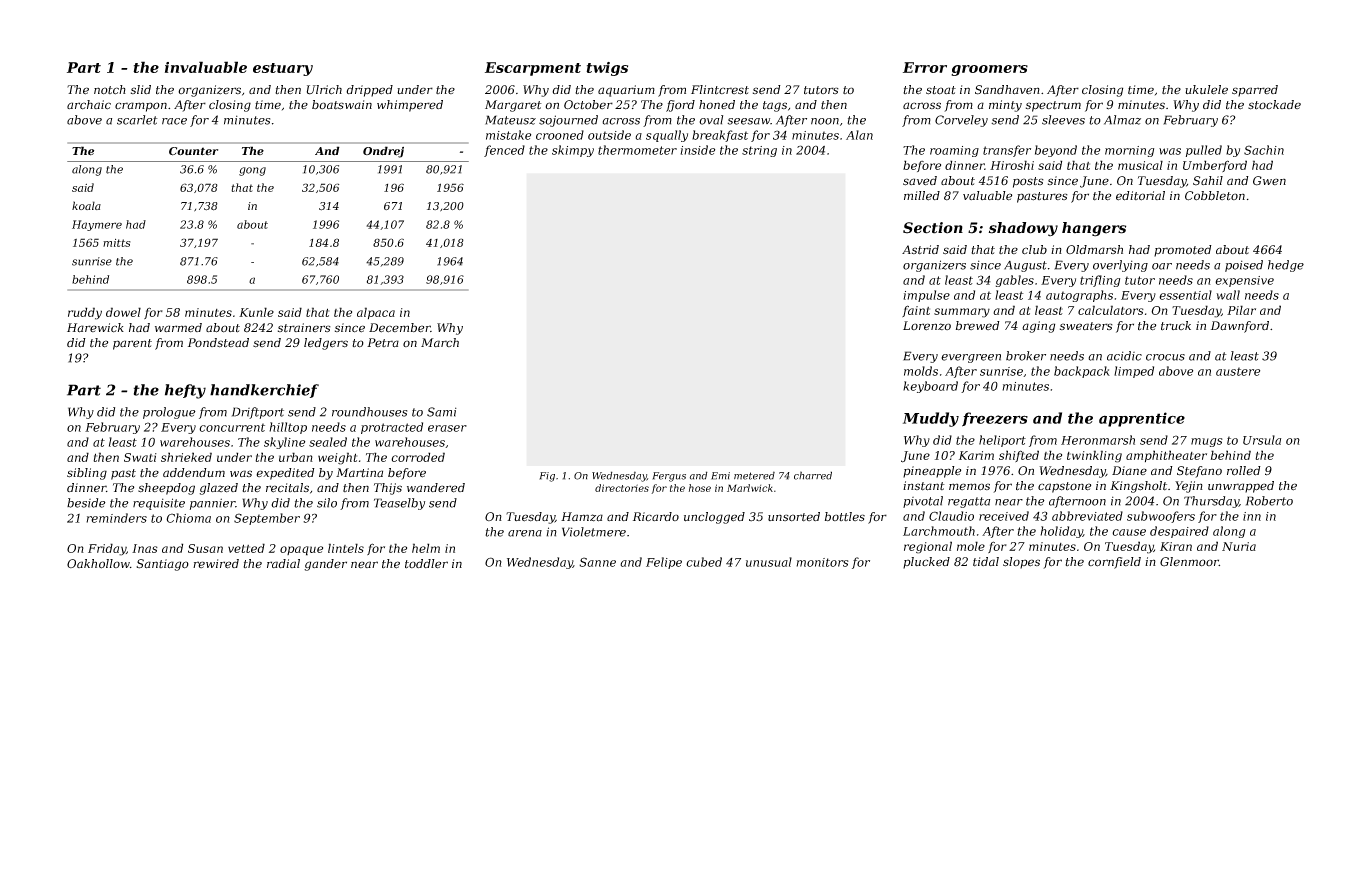 The height and width of the document is (887, 1372). I want to click on Counter, so click(193, 151).
